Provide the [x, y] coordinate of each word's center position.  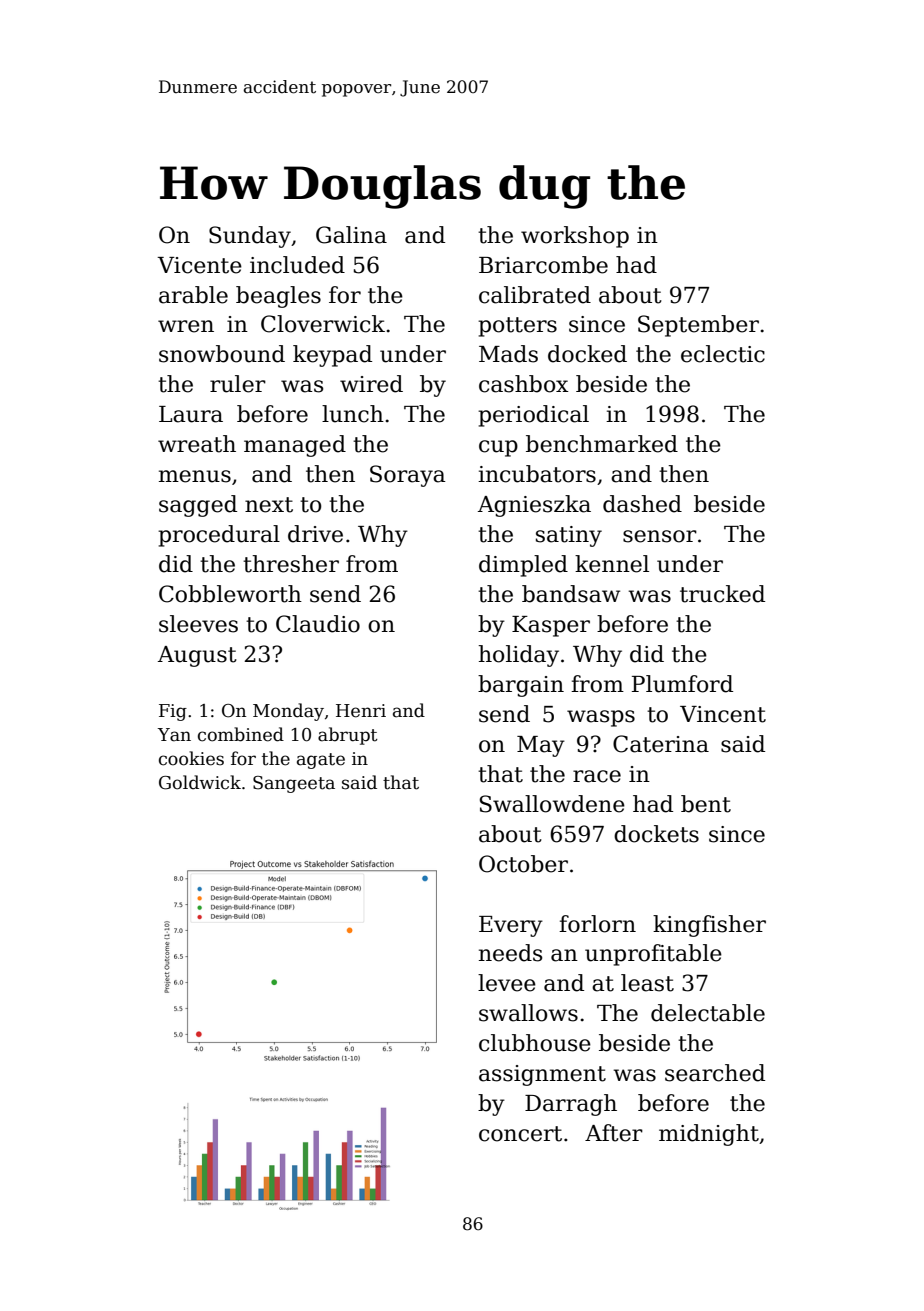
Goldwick [200, 782]
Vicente [199, 265]
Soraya [408, 476]
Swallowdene [552, 804]
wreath [197, 444]
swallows [528, 1013]
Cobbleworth [230, 594]
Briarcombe [543, 265]
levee [507, 983]
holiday [518, 656]
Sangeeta [294, 784]
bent [706, 804]
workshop [575, 237]
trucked [722, 594]
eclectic [723, 354]
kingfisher [709, 926]
